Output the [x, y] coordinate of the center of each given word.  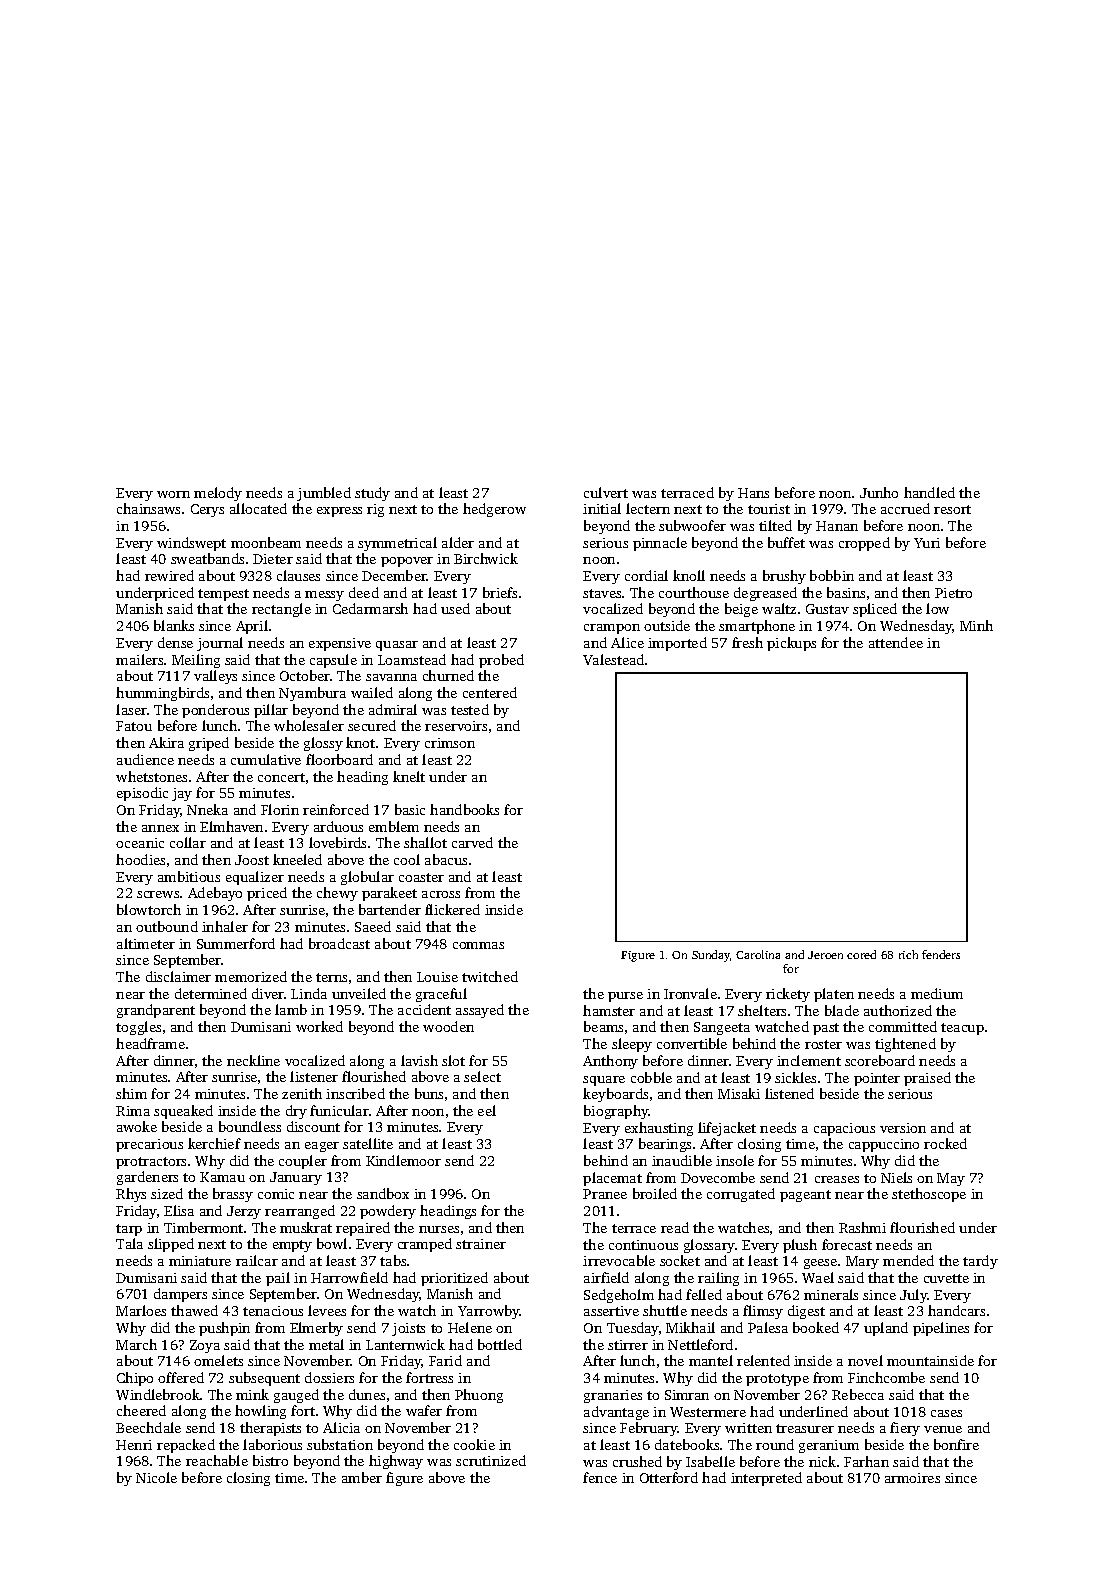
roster [823, 1044]
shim [131, 1093]
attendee [896, 642]
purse [625, 997]
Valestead [613, 659]
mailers [139, 659]
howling [260, 1412]
